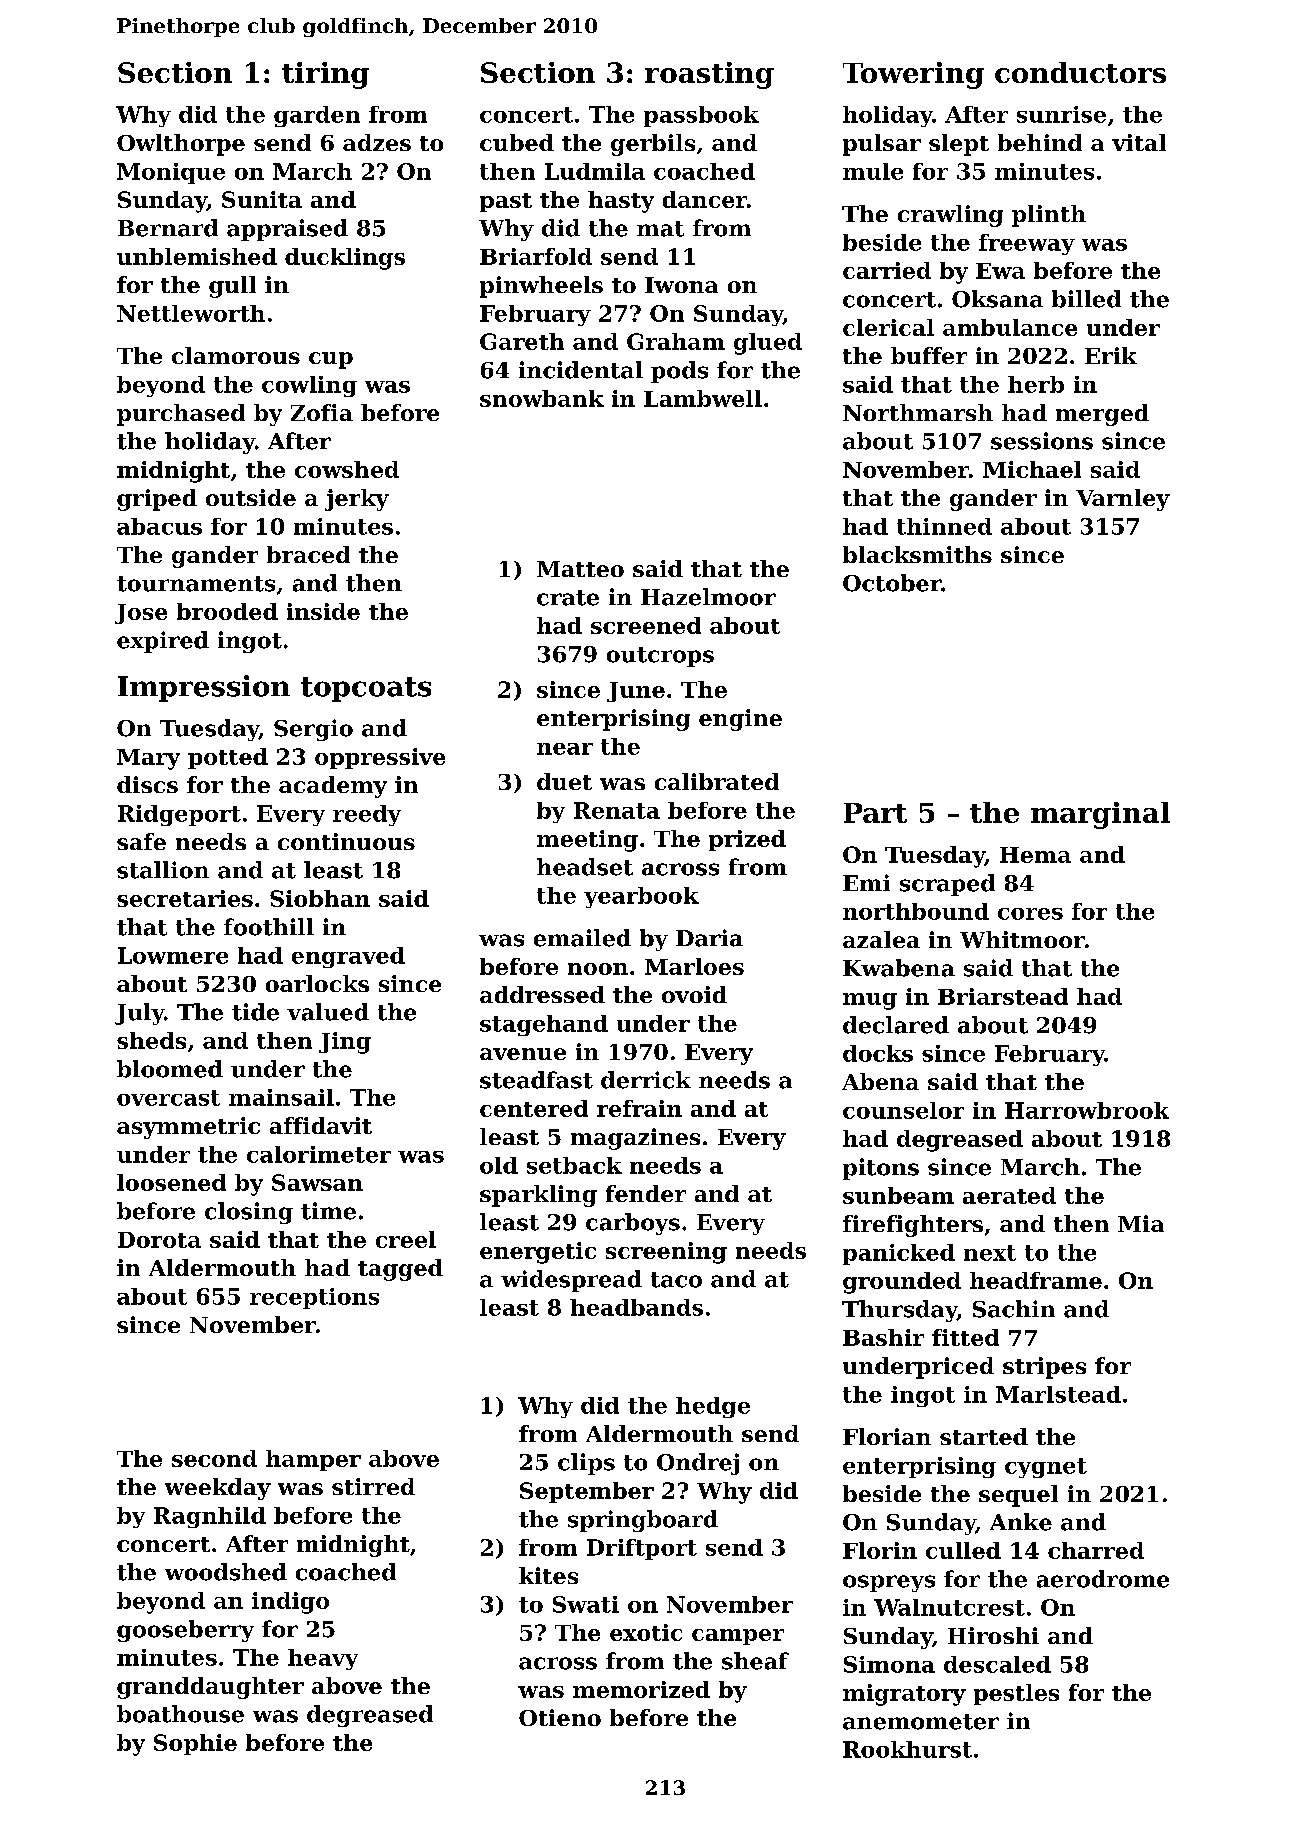 The width and height of the screenshot is (1289, 1823). Describe the element at coordinates (196, 584) in the screenshot. I see `tournaments` at that location.
